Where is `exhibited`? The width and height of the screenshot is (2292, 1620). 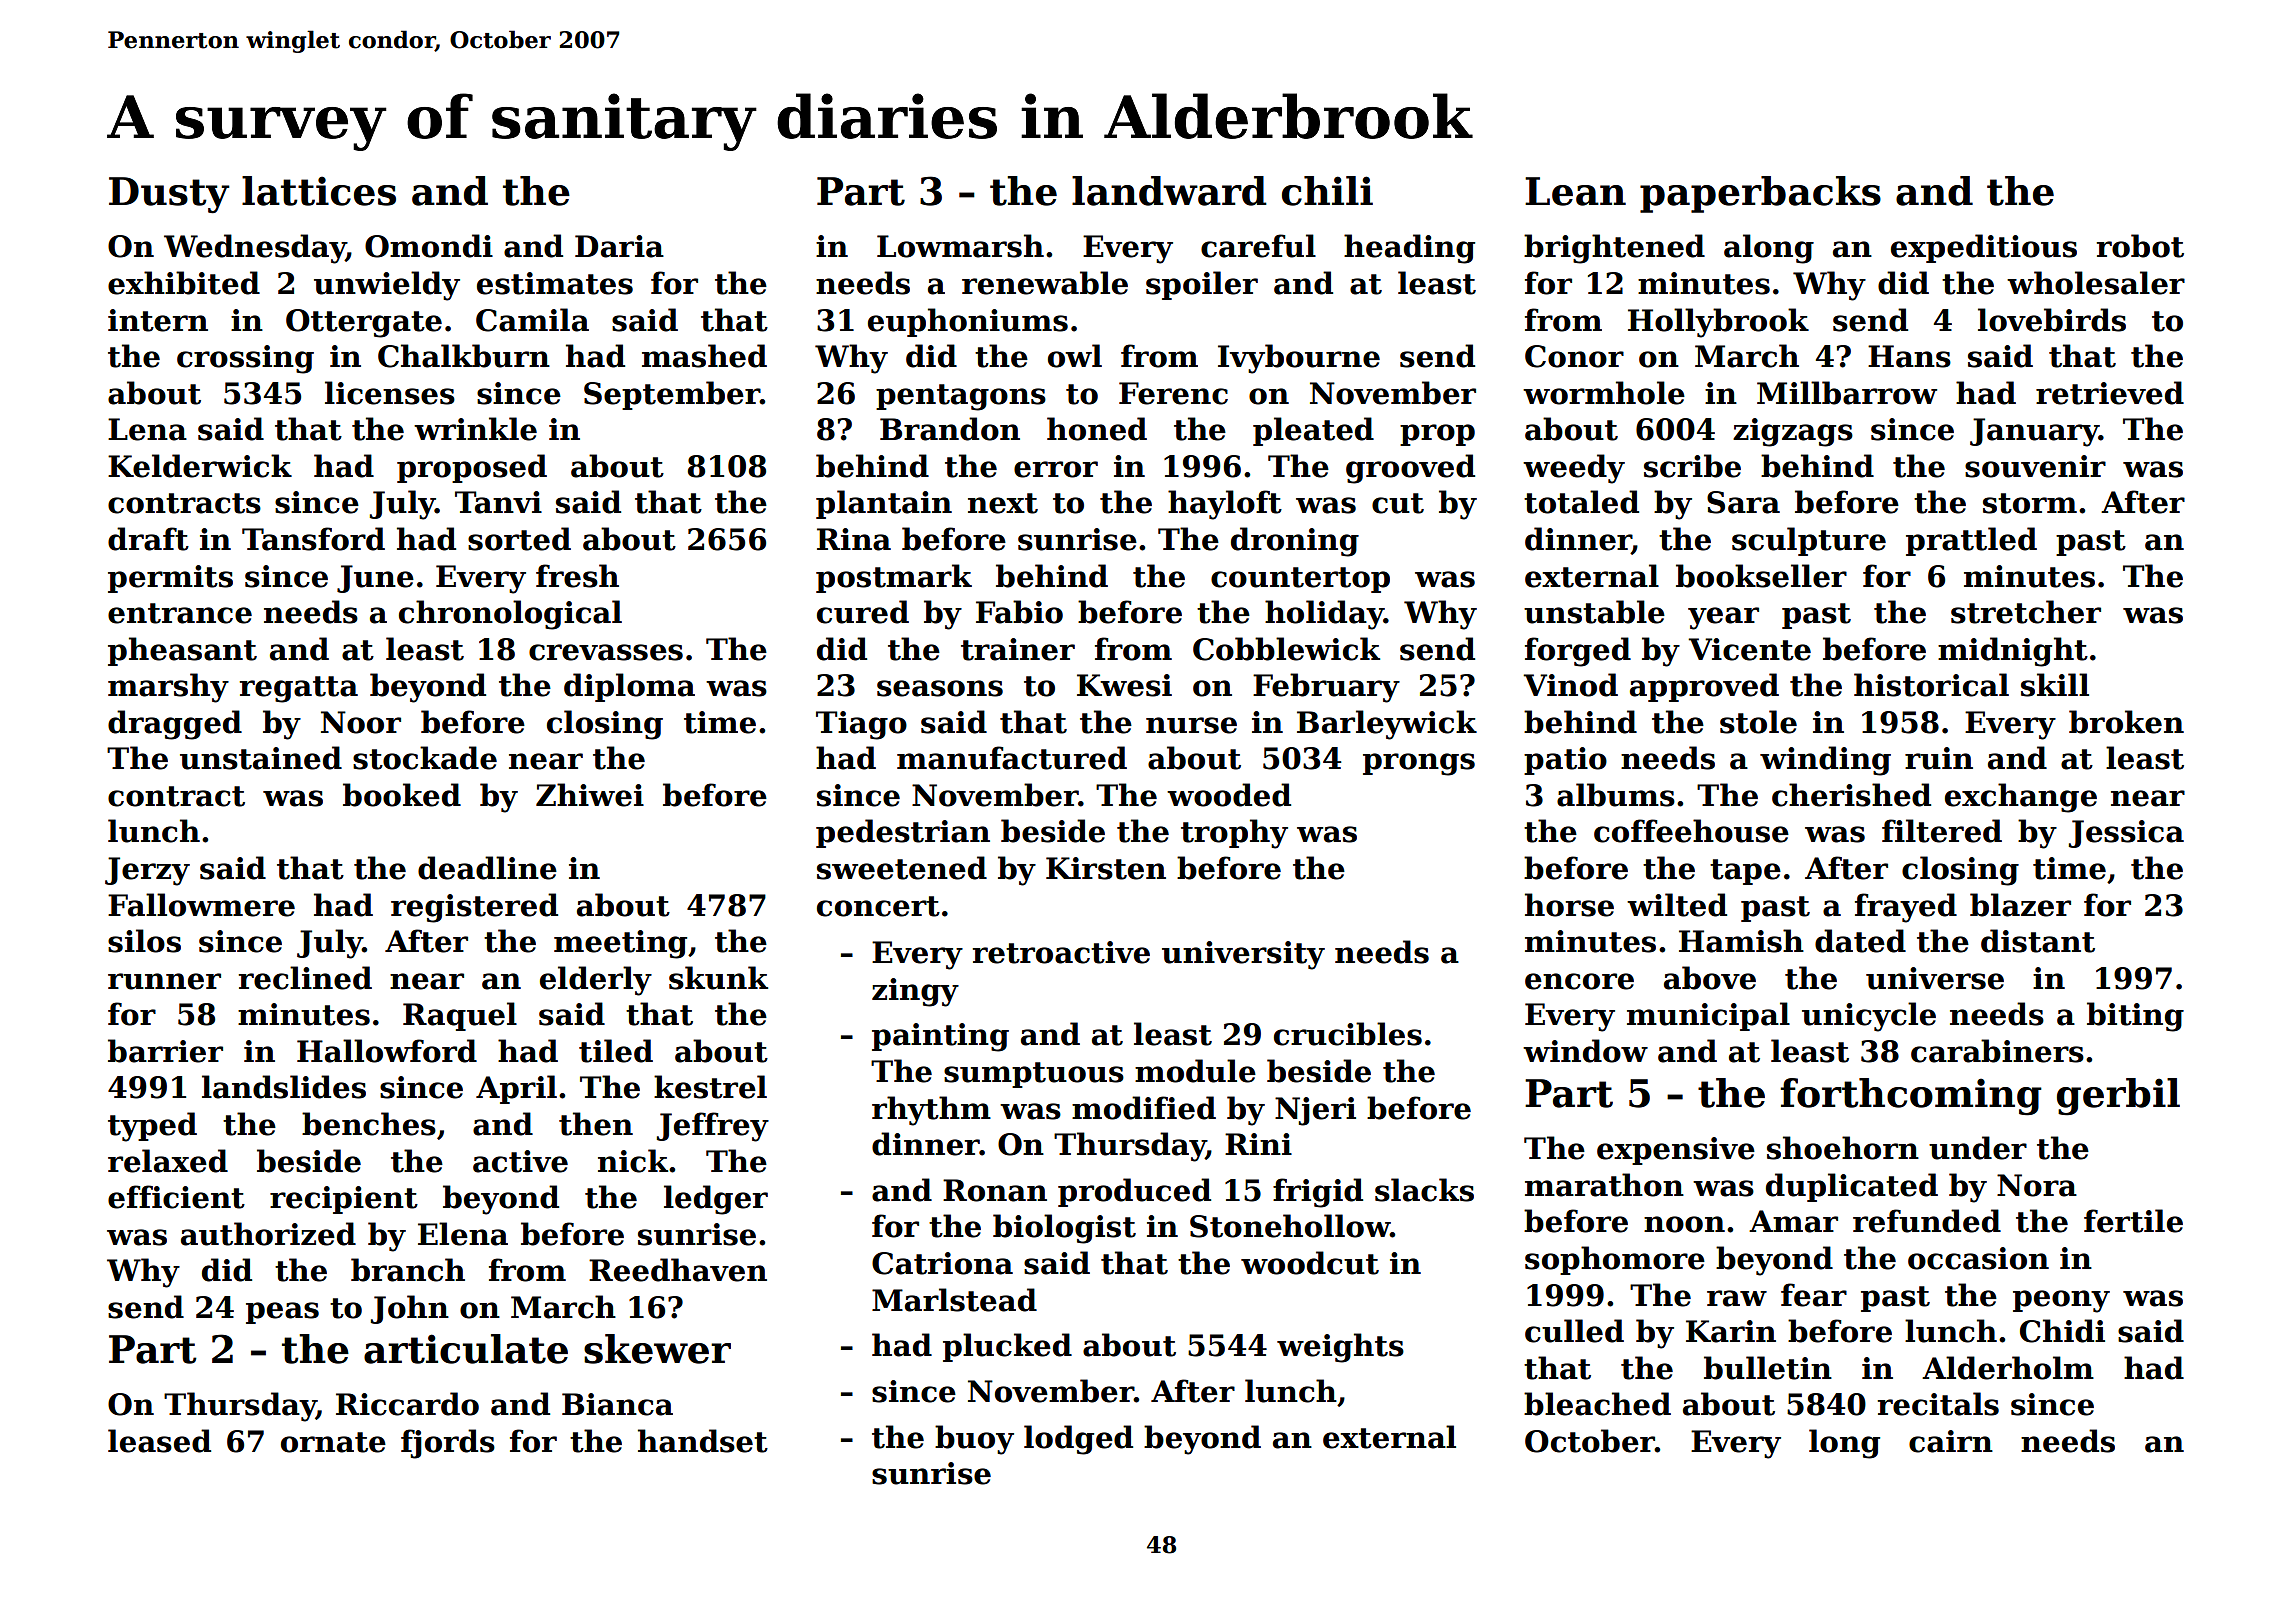 exhibited is located at coordinates (184, 283).
